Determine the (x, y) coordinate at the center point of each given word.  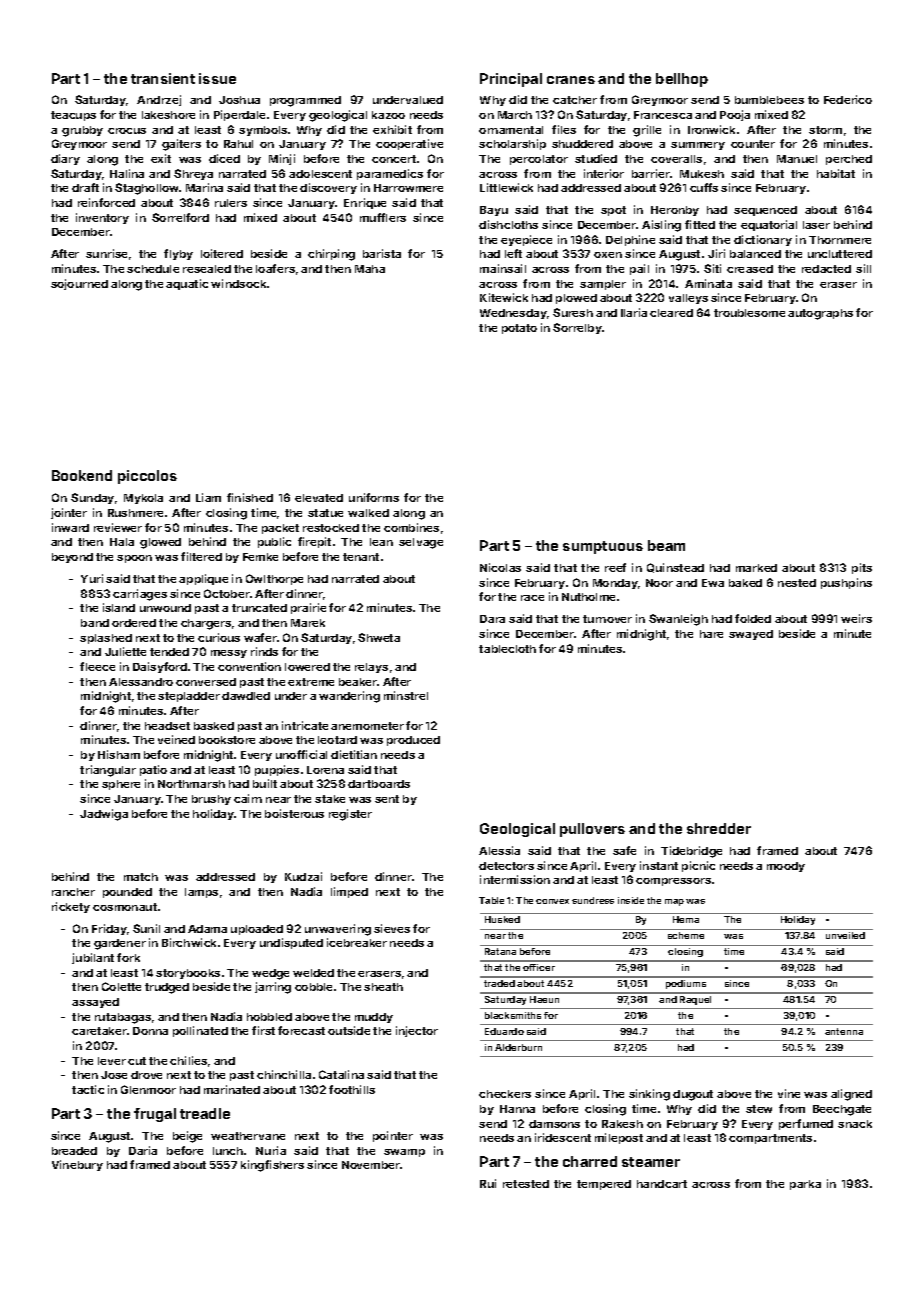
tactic (88, 1089)
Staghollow (146, 189)
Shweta (379, 637)
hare (711, 634)
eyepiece (526, 240)
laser (816, 225)
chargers (206, 624)
